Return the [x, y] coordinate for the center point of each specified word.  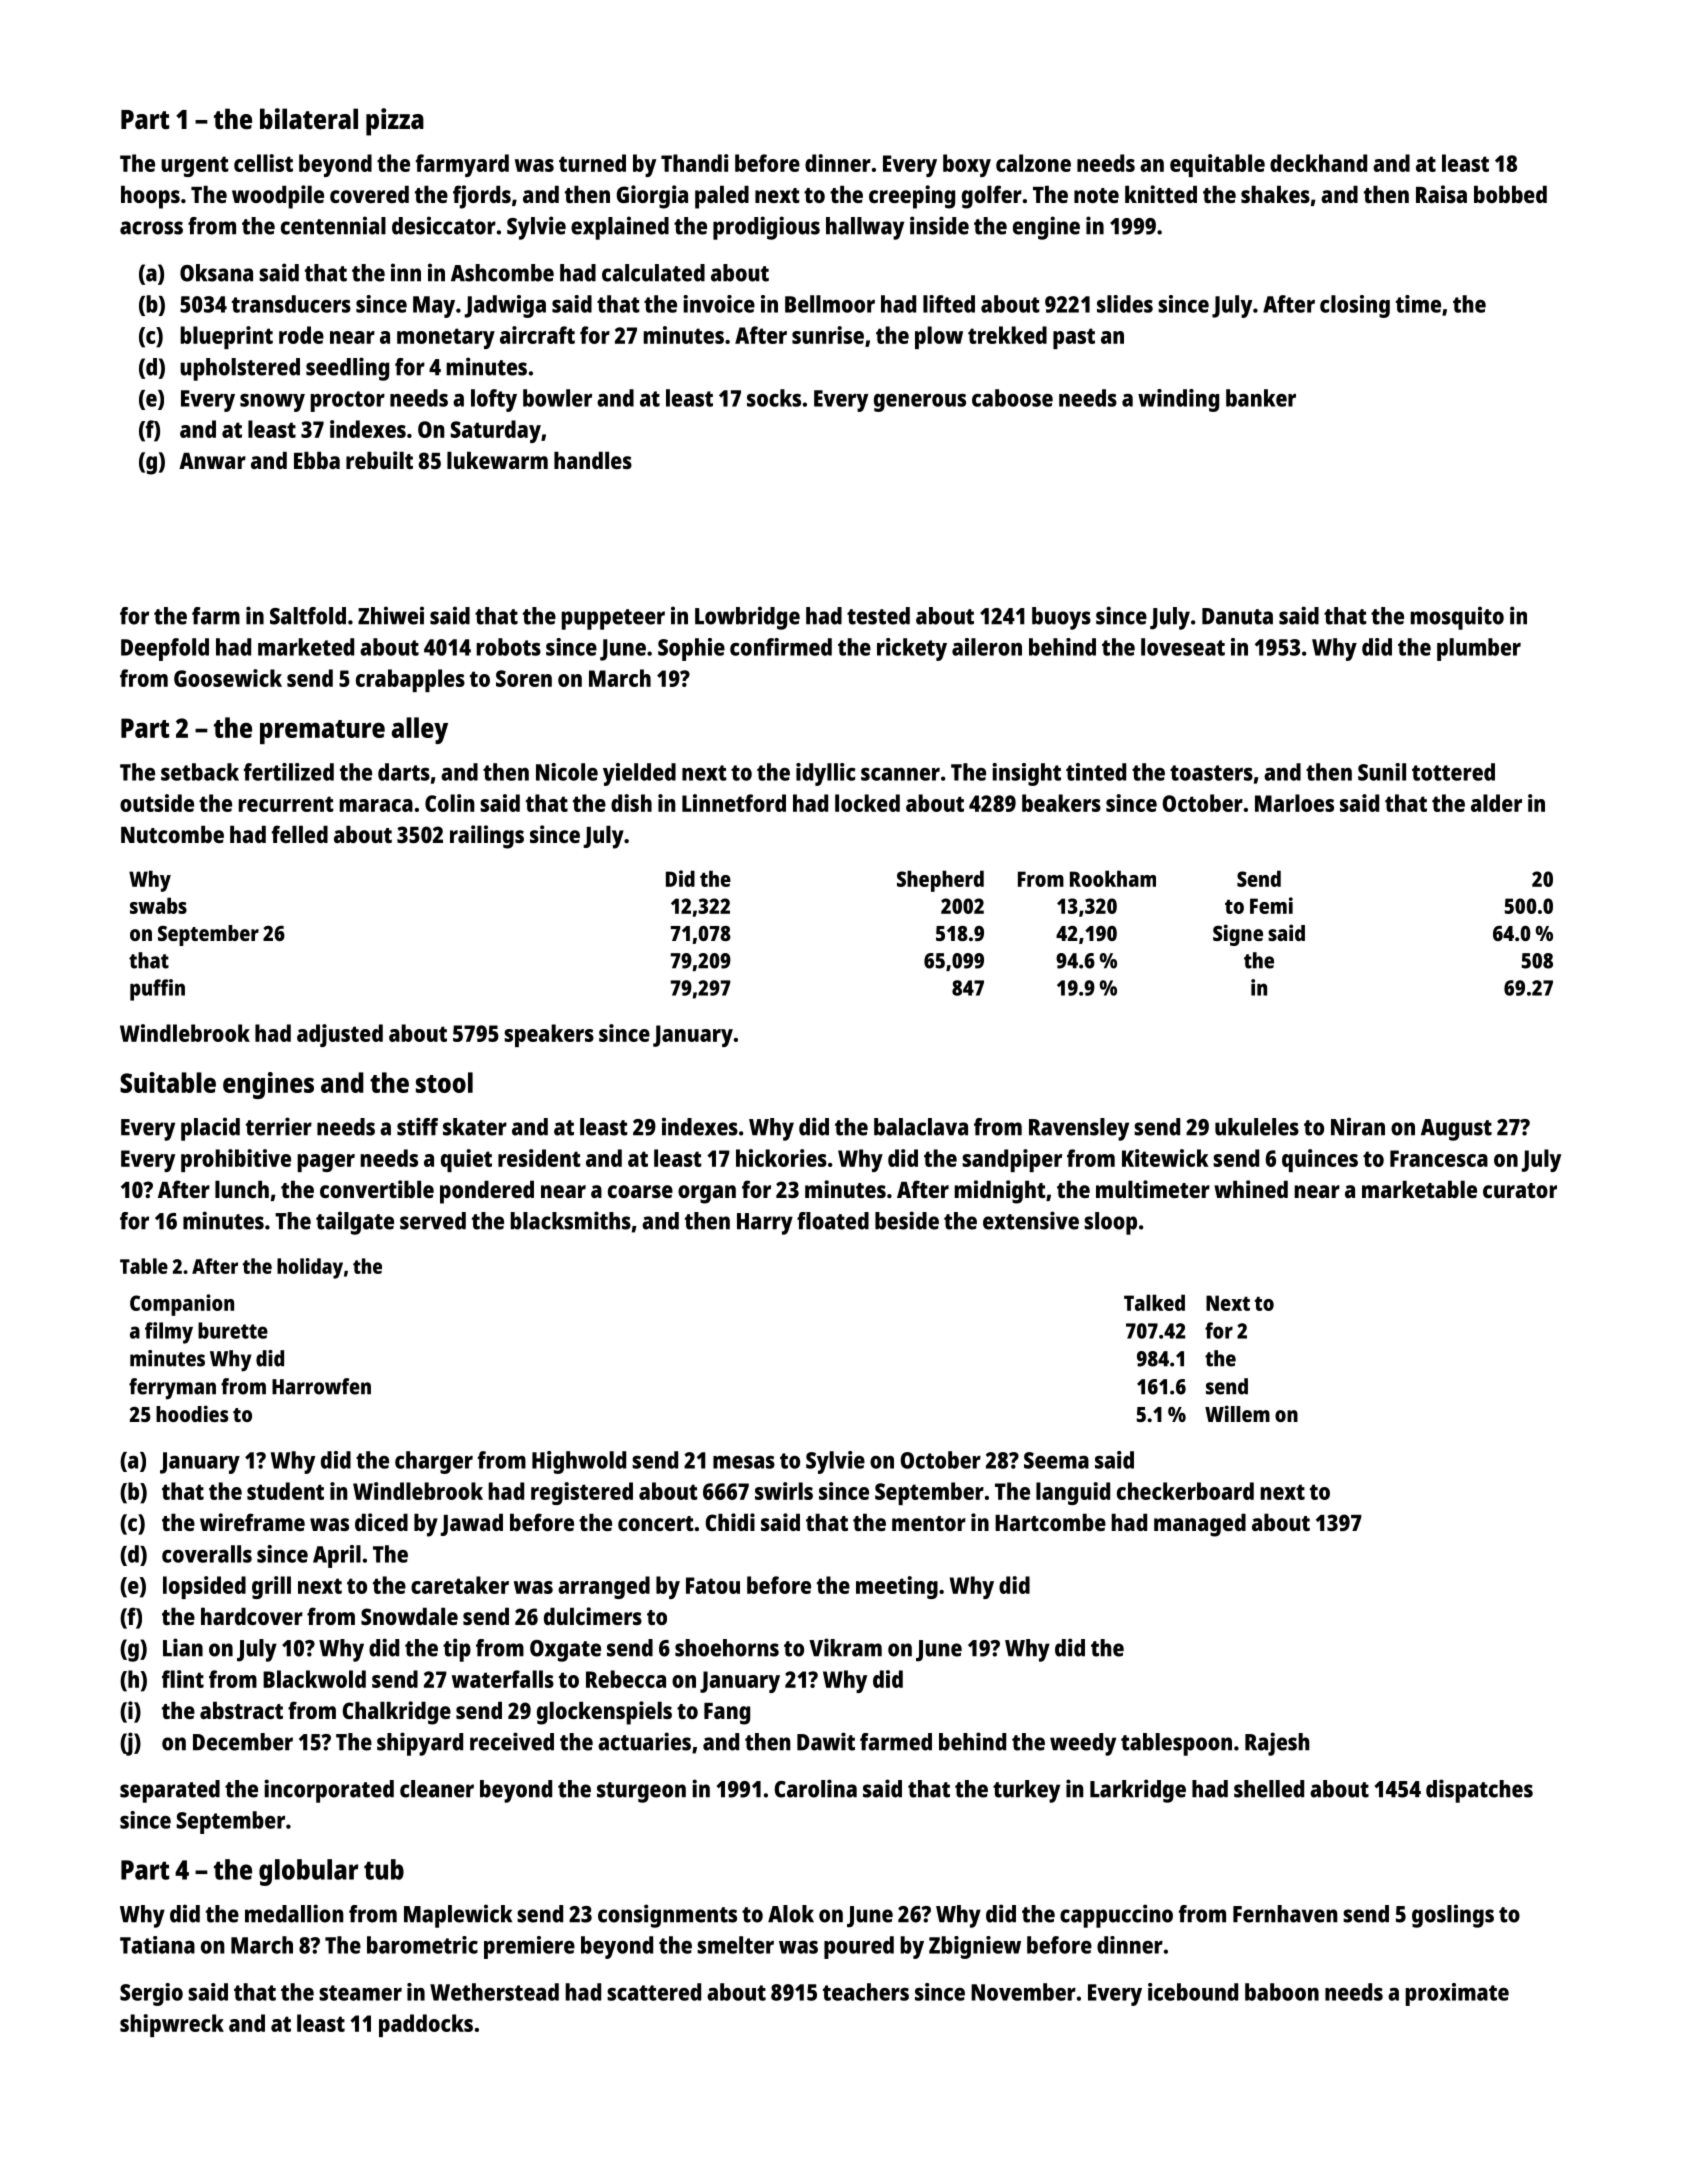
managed [1200, 1525]
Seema [1056, 1460]
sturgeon [641, 1792]
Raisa [1441, 194]
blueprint [226, 337]
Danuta [1237, 616]
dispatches [1479, 1791]
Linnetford [734, 803]
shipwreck [172, 2025]
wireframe [252, 1522]
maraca [376, 805]
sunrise [828, 335]
